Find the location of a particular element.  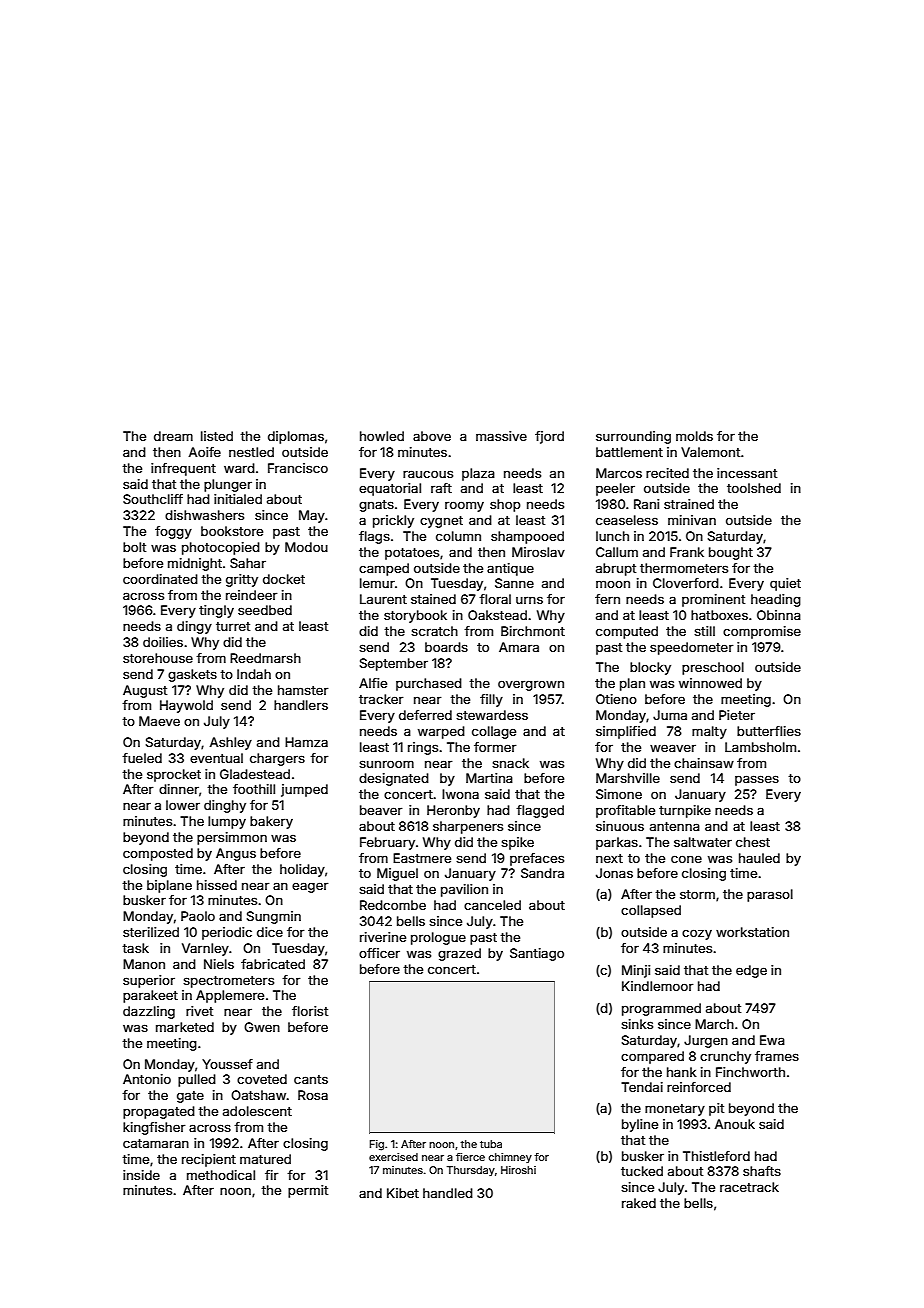

sinks is located at coordinates (637, 1024).
